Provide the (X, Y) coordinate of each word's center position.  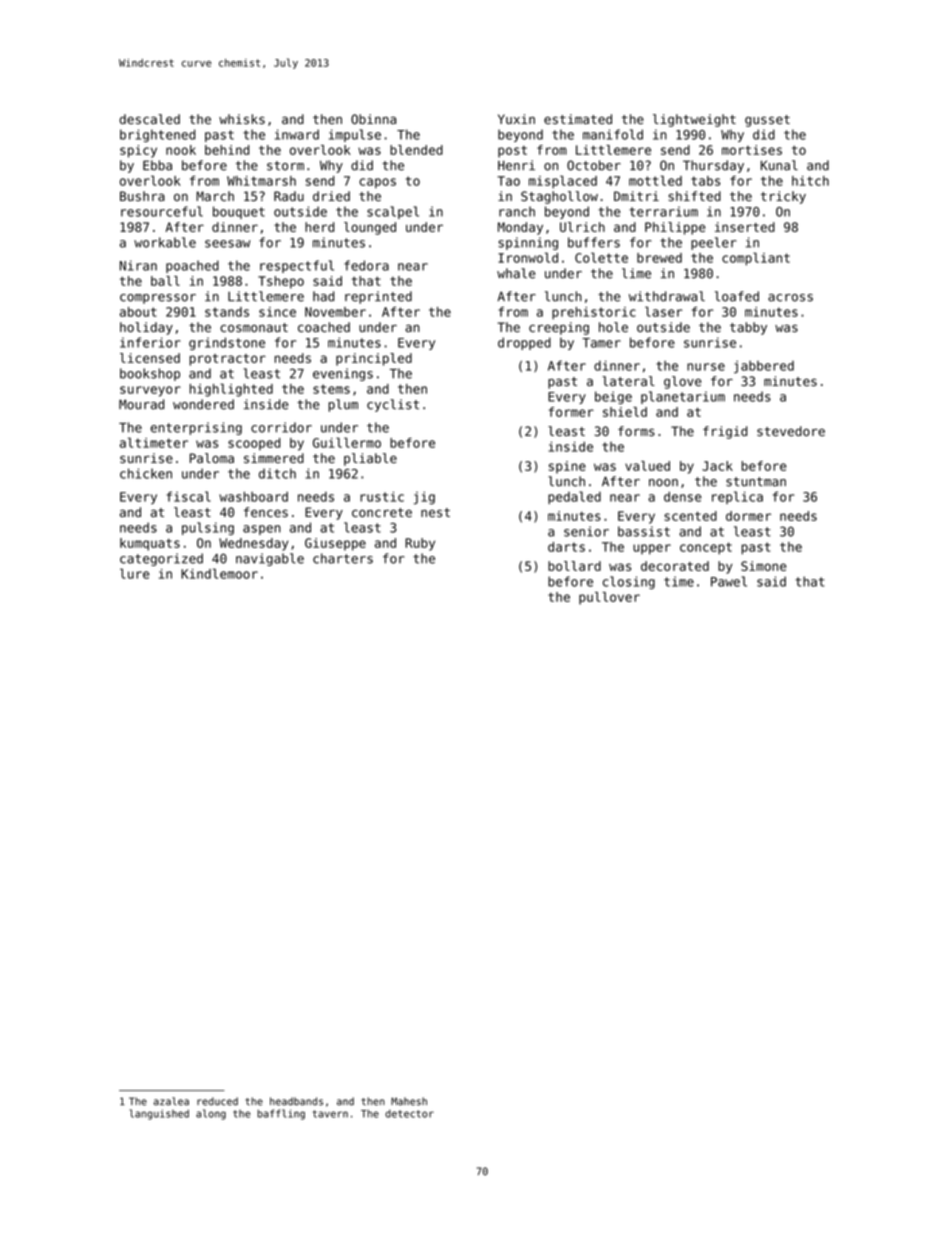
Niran (138, 265)
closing (629, 582)
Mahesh (409, 1101)
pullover (609, 598)
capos (377, 183)
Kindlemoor (219, 573)
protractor (227, 360)
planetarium (683, 397)
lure (135, 573)
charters (343, 558)
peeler (714, 243)
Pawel (729, 581)
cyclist (393, 405)
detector (409, 1114)
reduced (217, 1101)
